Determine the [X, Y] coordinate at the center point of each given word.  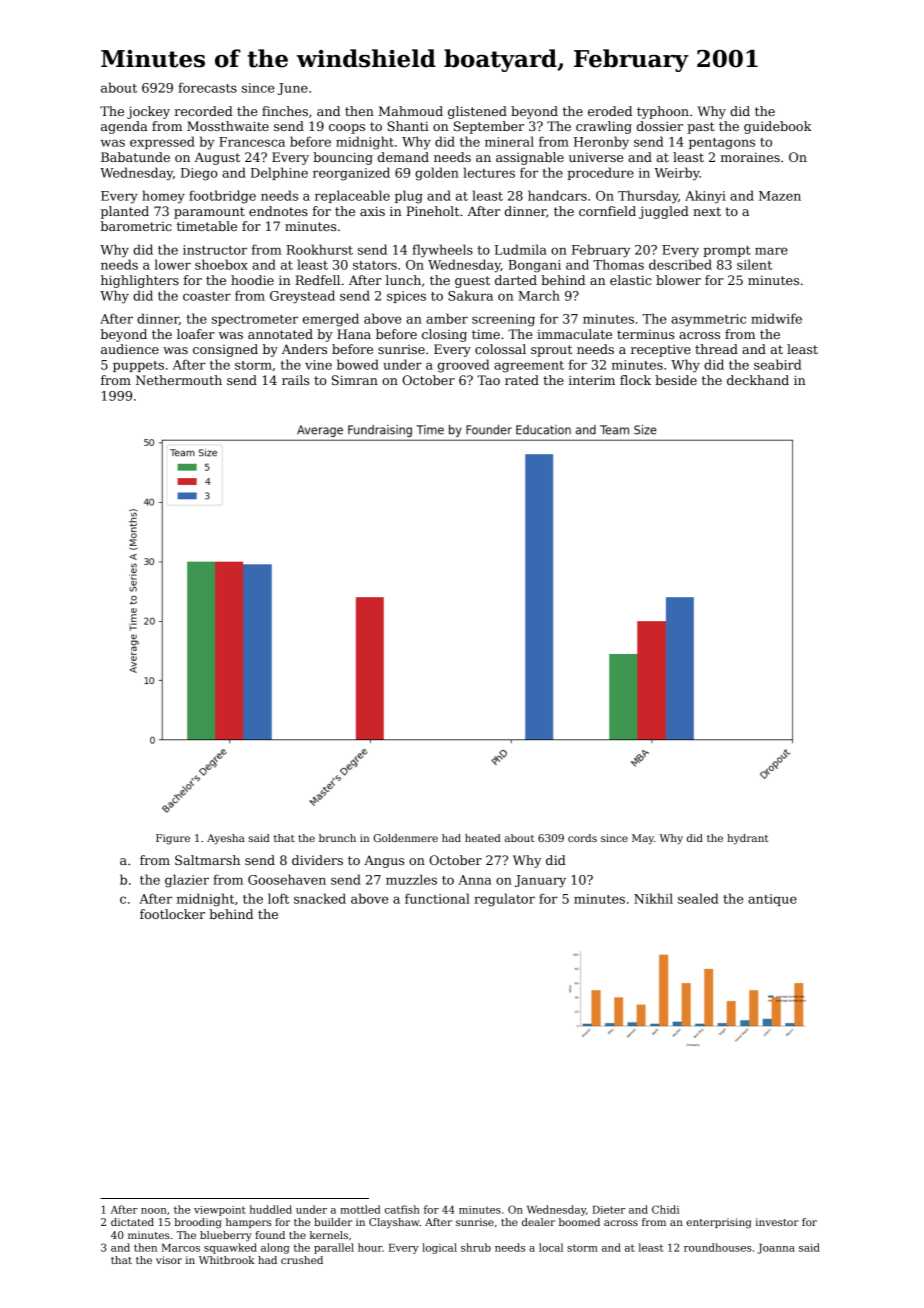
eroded [610, 111]
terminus [645, 334]
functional [437, 898]
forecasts [207, 87]
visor [169, 1260]
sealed [698, 898]
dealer [538, 1222]
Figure [173, 839]
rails [295, 380]
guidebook [778, 127]
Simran [355, 380]
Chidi [665, 1209]
